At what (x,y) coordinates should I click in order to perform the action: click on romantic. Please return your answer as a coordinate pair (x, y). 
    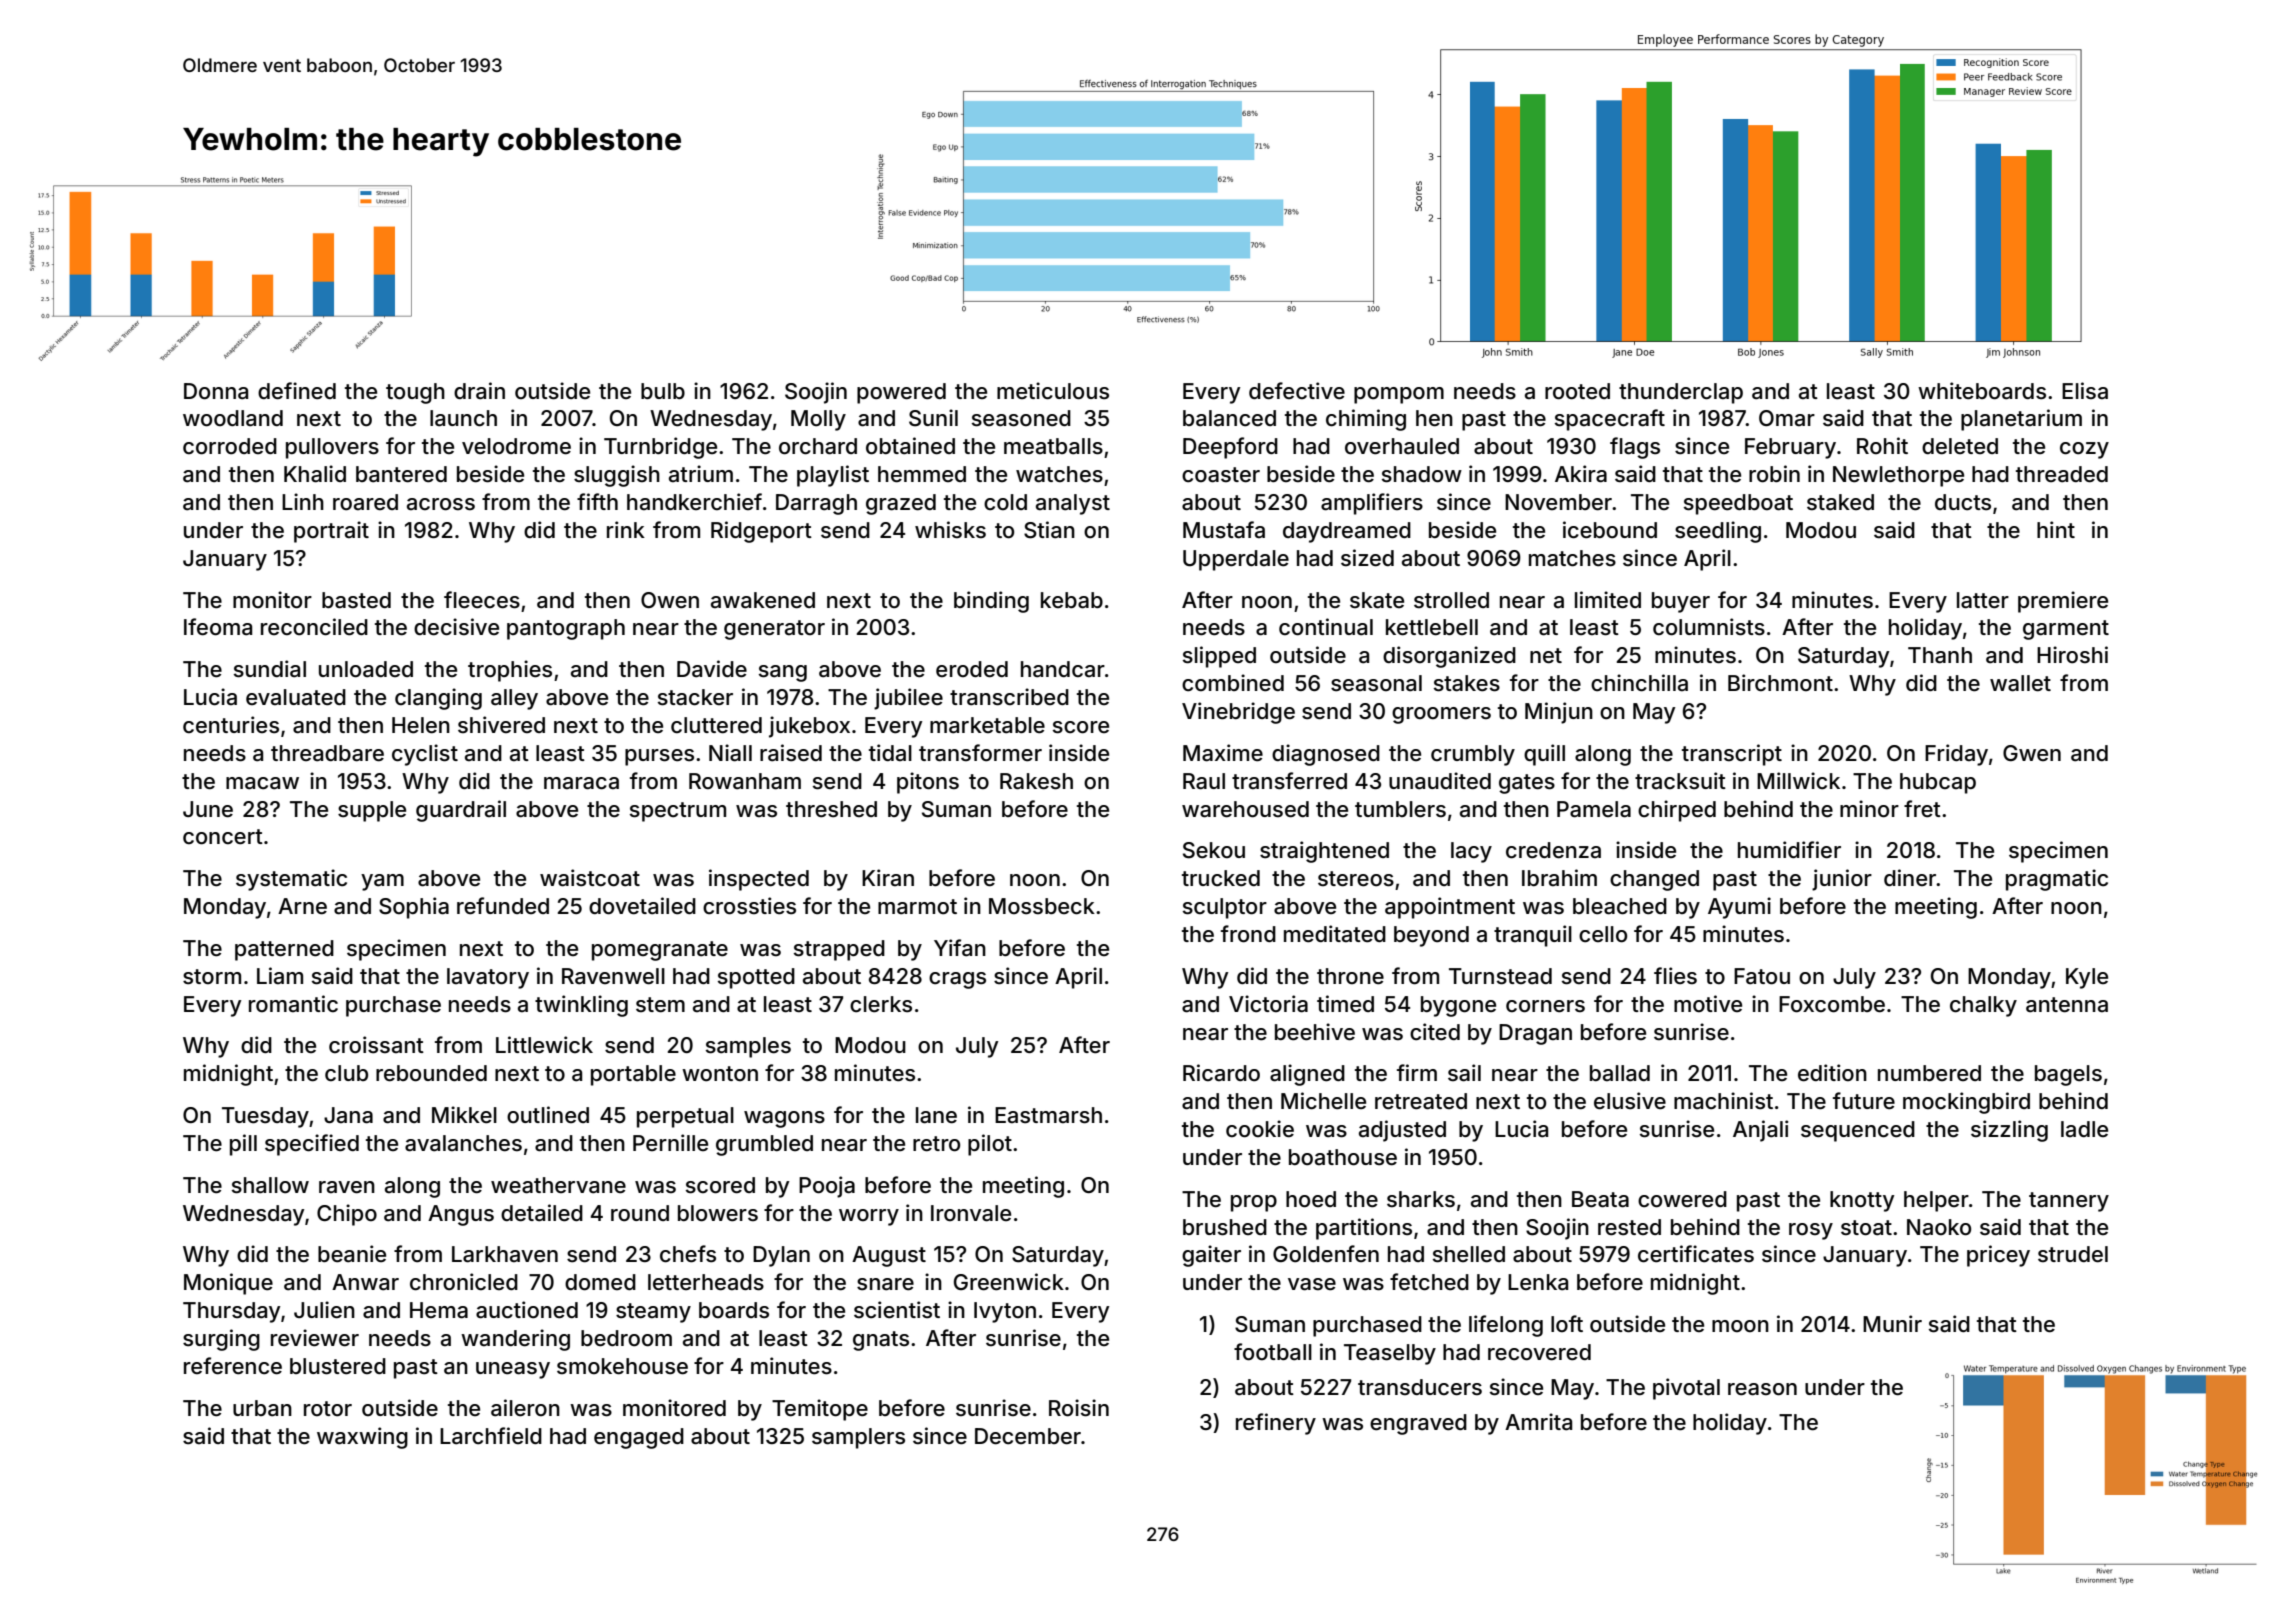
    Looking at the image, I should click on (293, 1003).
